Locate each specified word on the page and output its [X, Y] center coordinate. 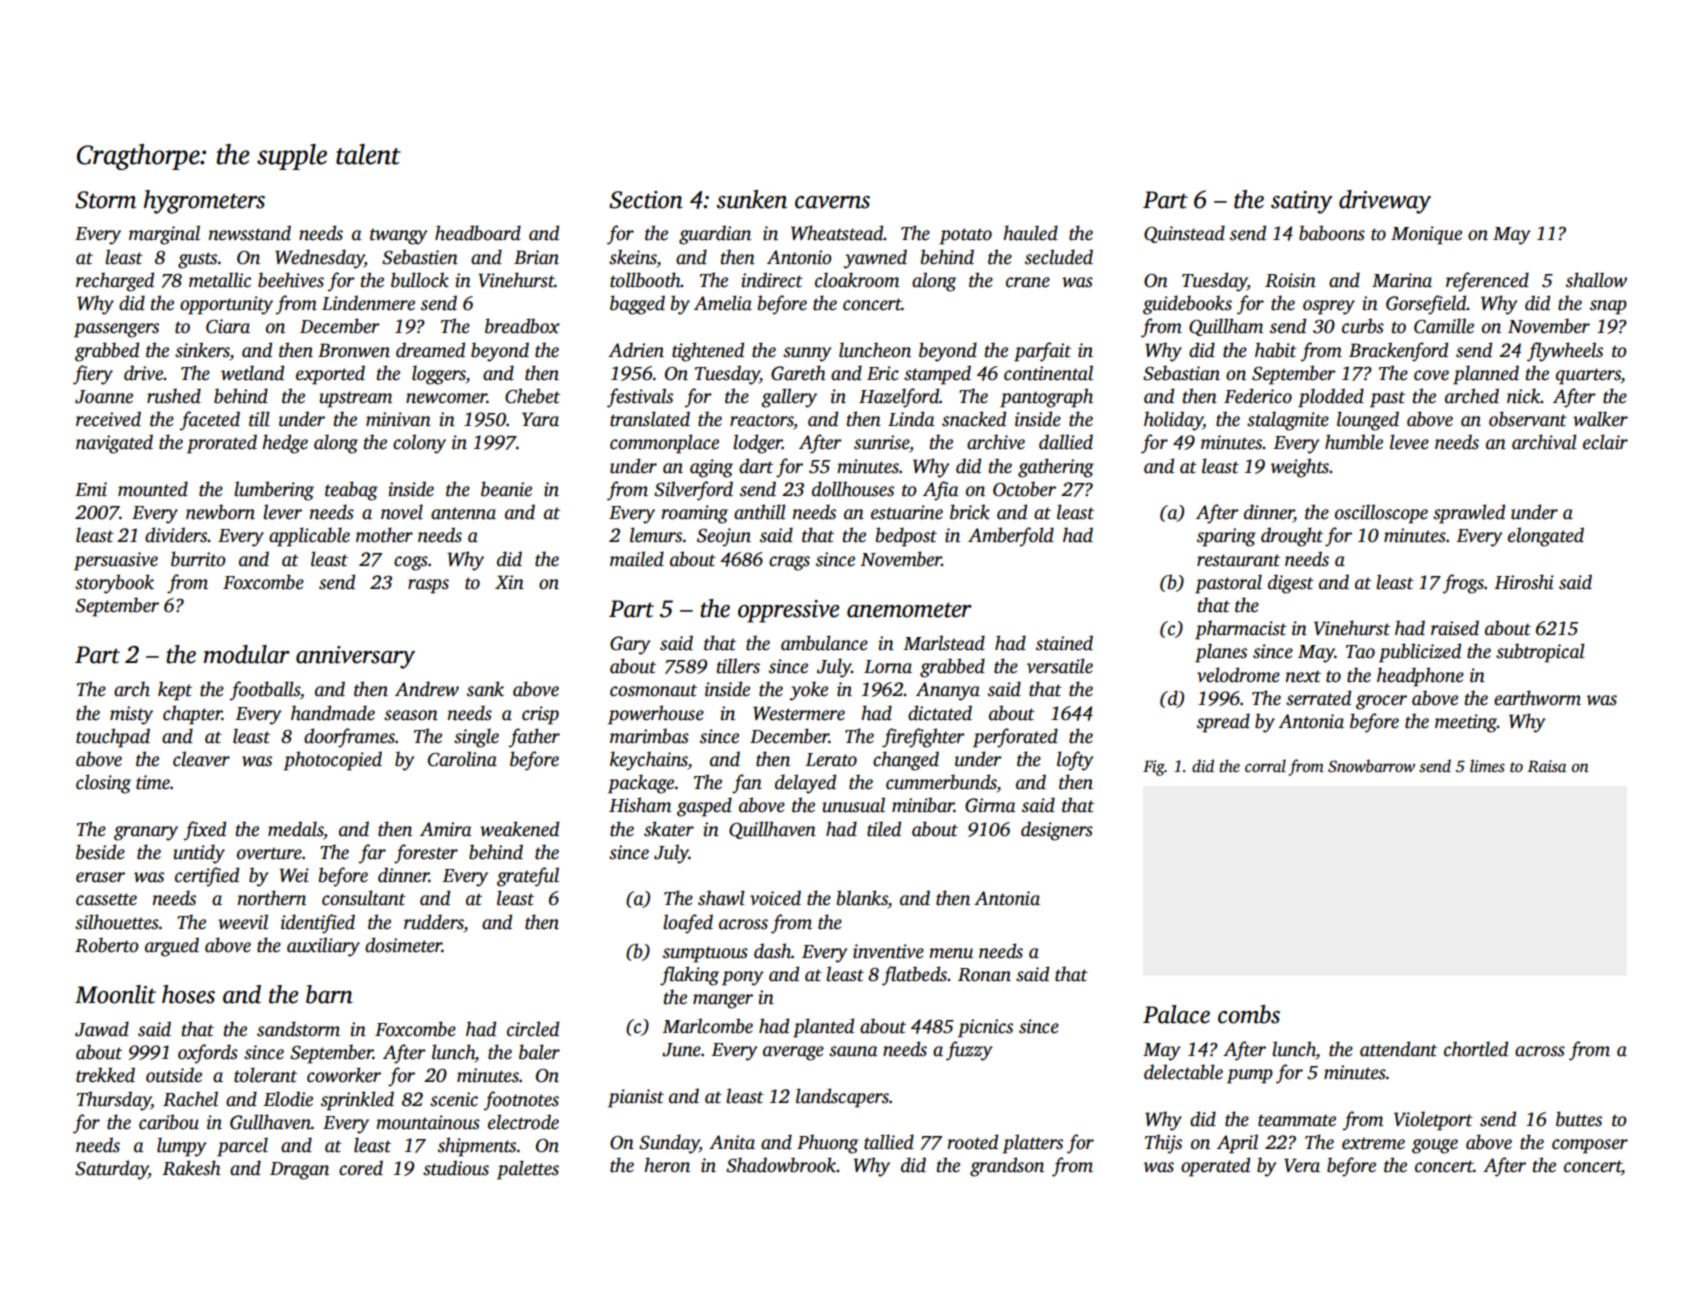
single [476, 738]
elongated [1546, 537]
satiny [1302, 202]
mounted [153, 489]
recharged [115, 282]
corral [1265, 766]
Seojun [724, 537]
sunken [752, 199]
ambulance [824, 643]
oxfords [208, 1054]
